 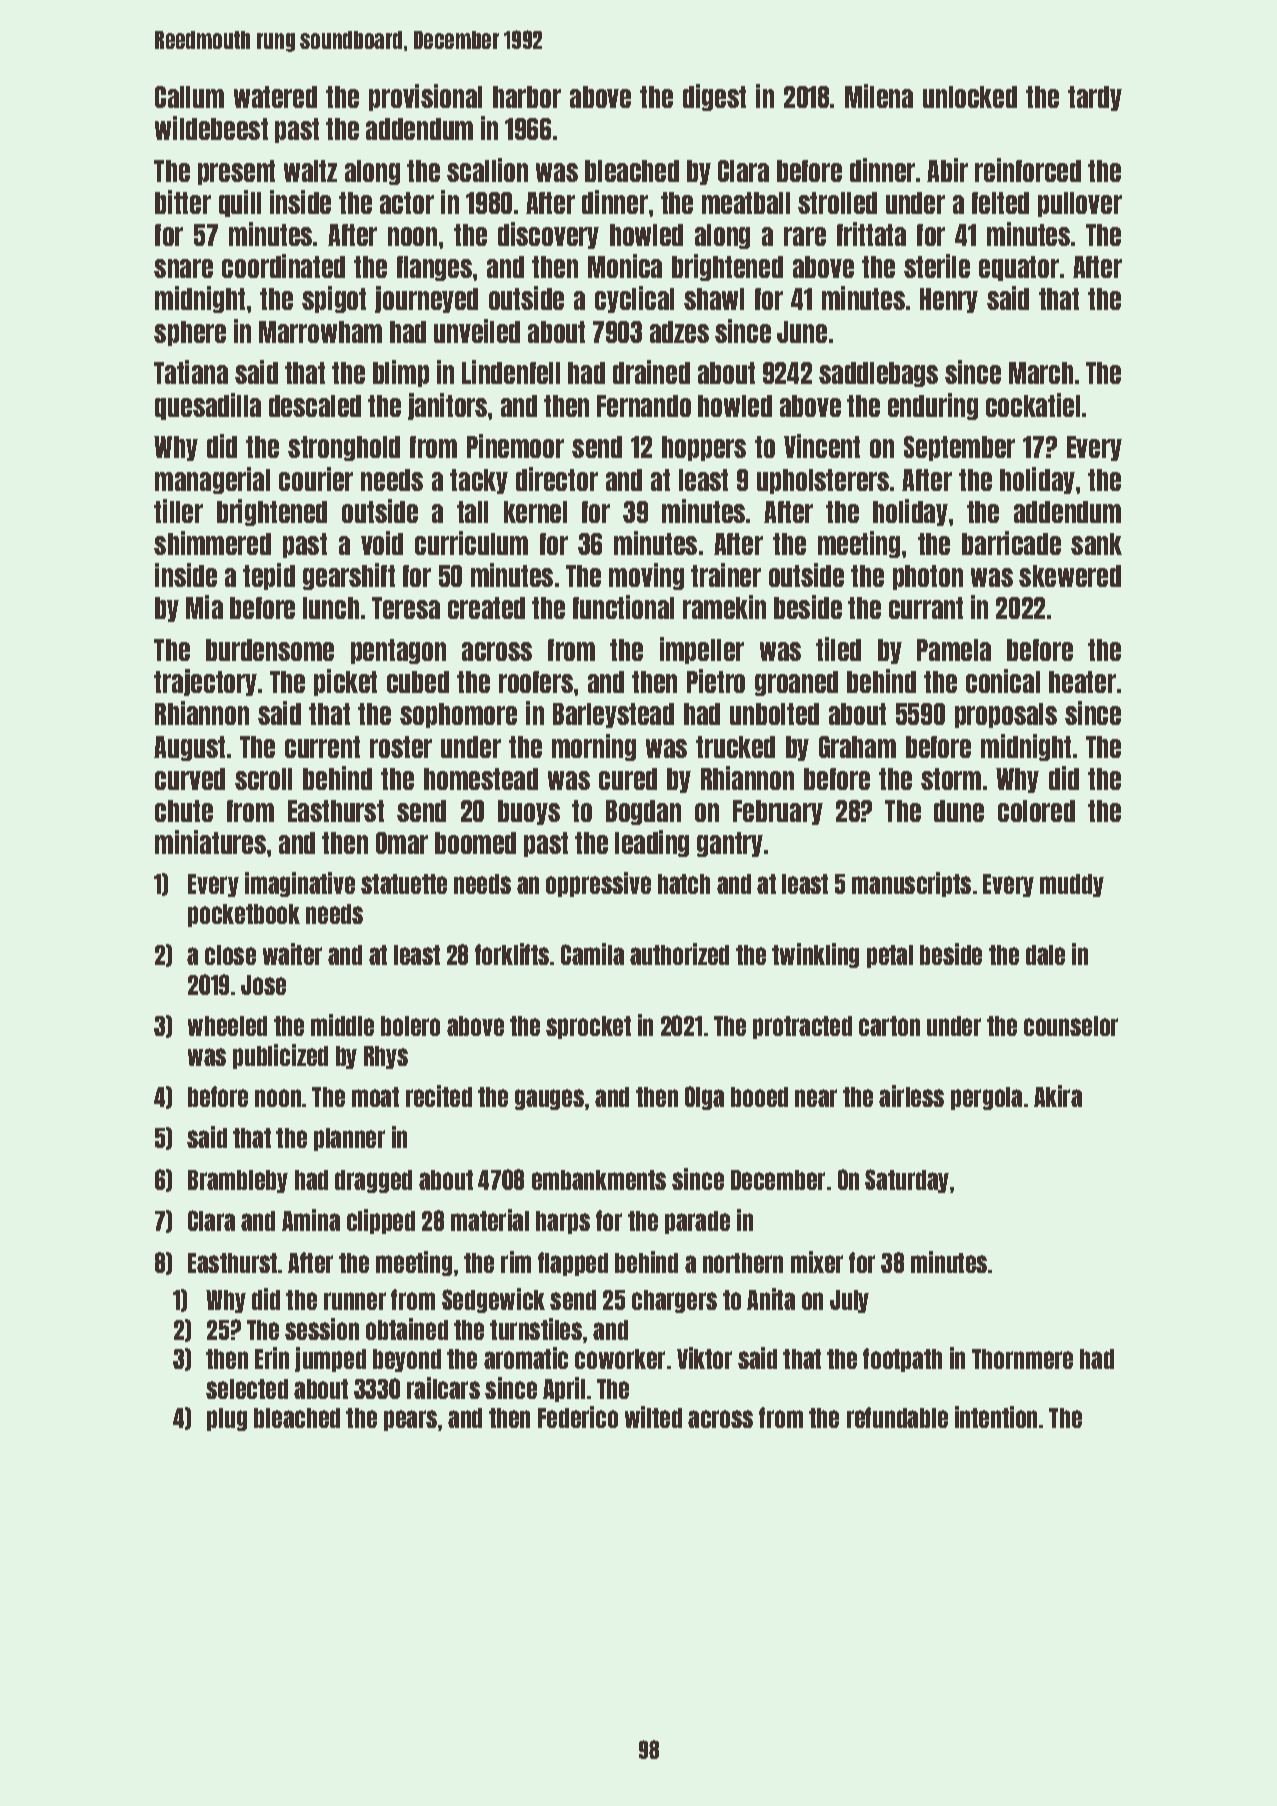 What do you see at coordinates (1019, 268) in the document?
I see `equator` at bounding box center [1019, 268].
